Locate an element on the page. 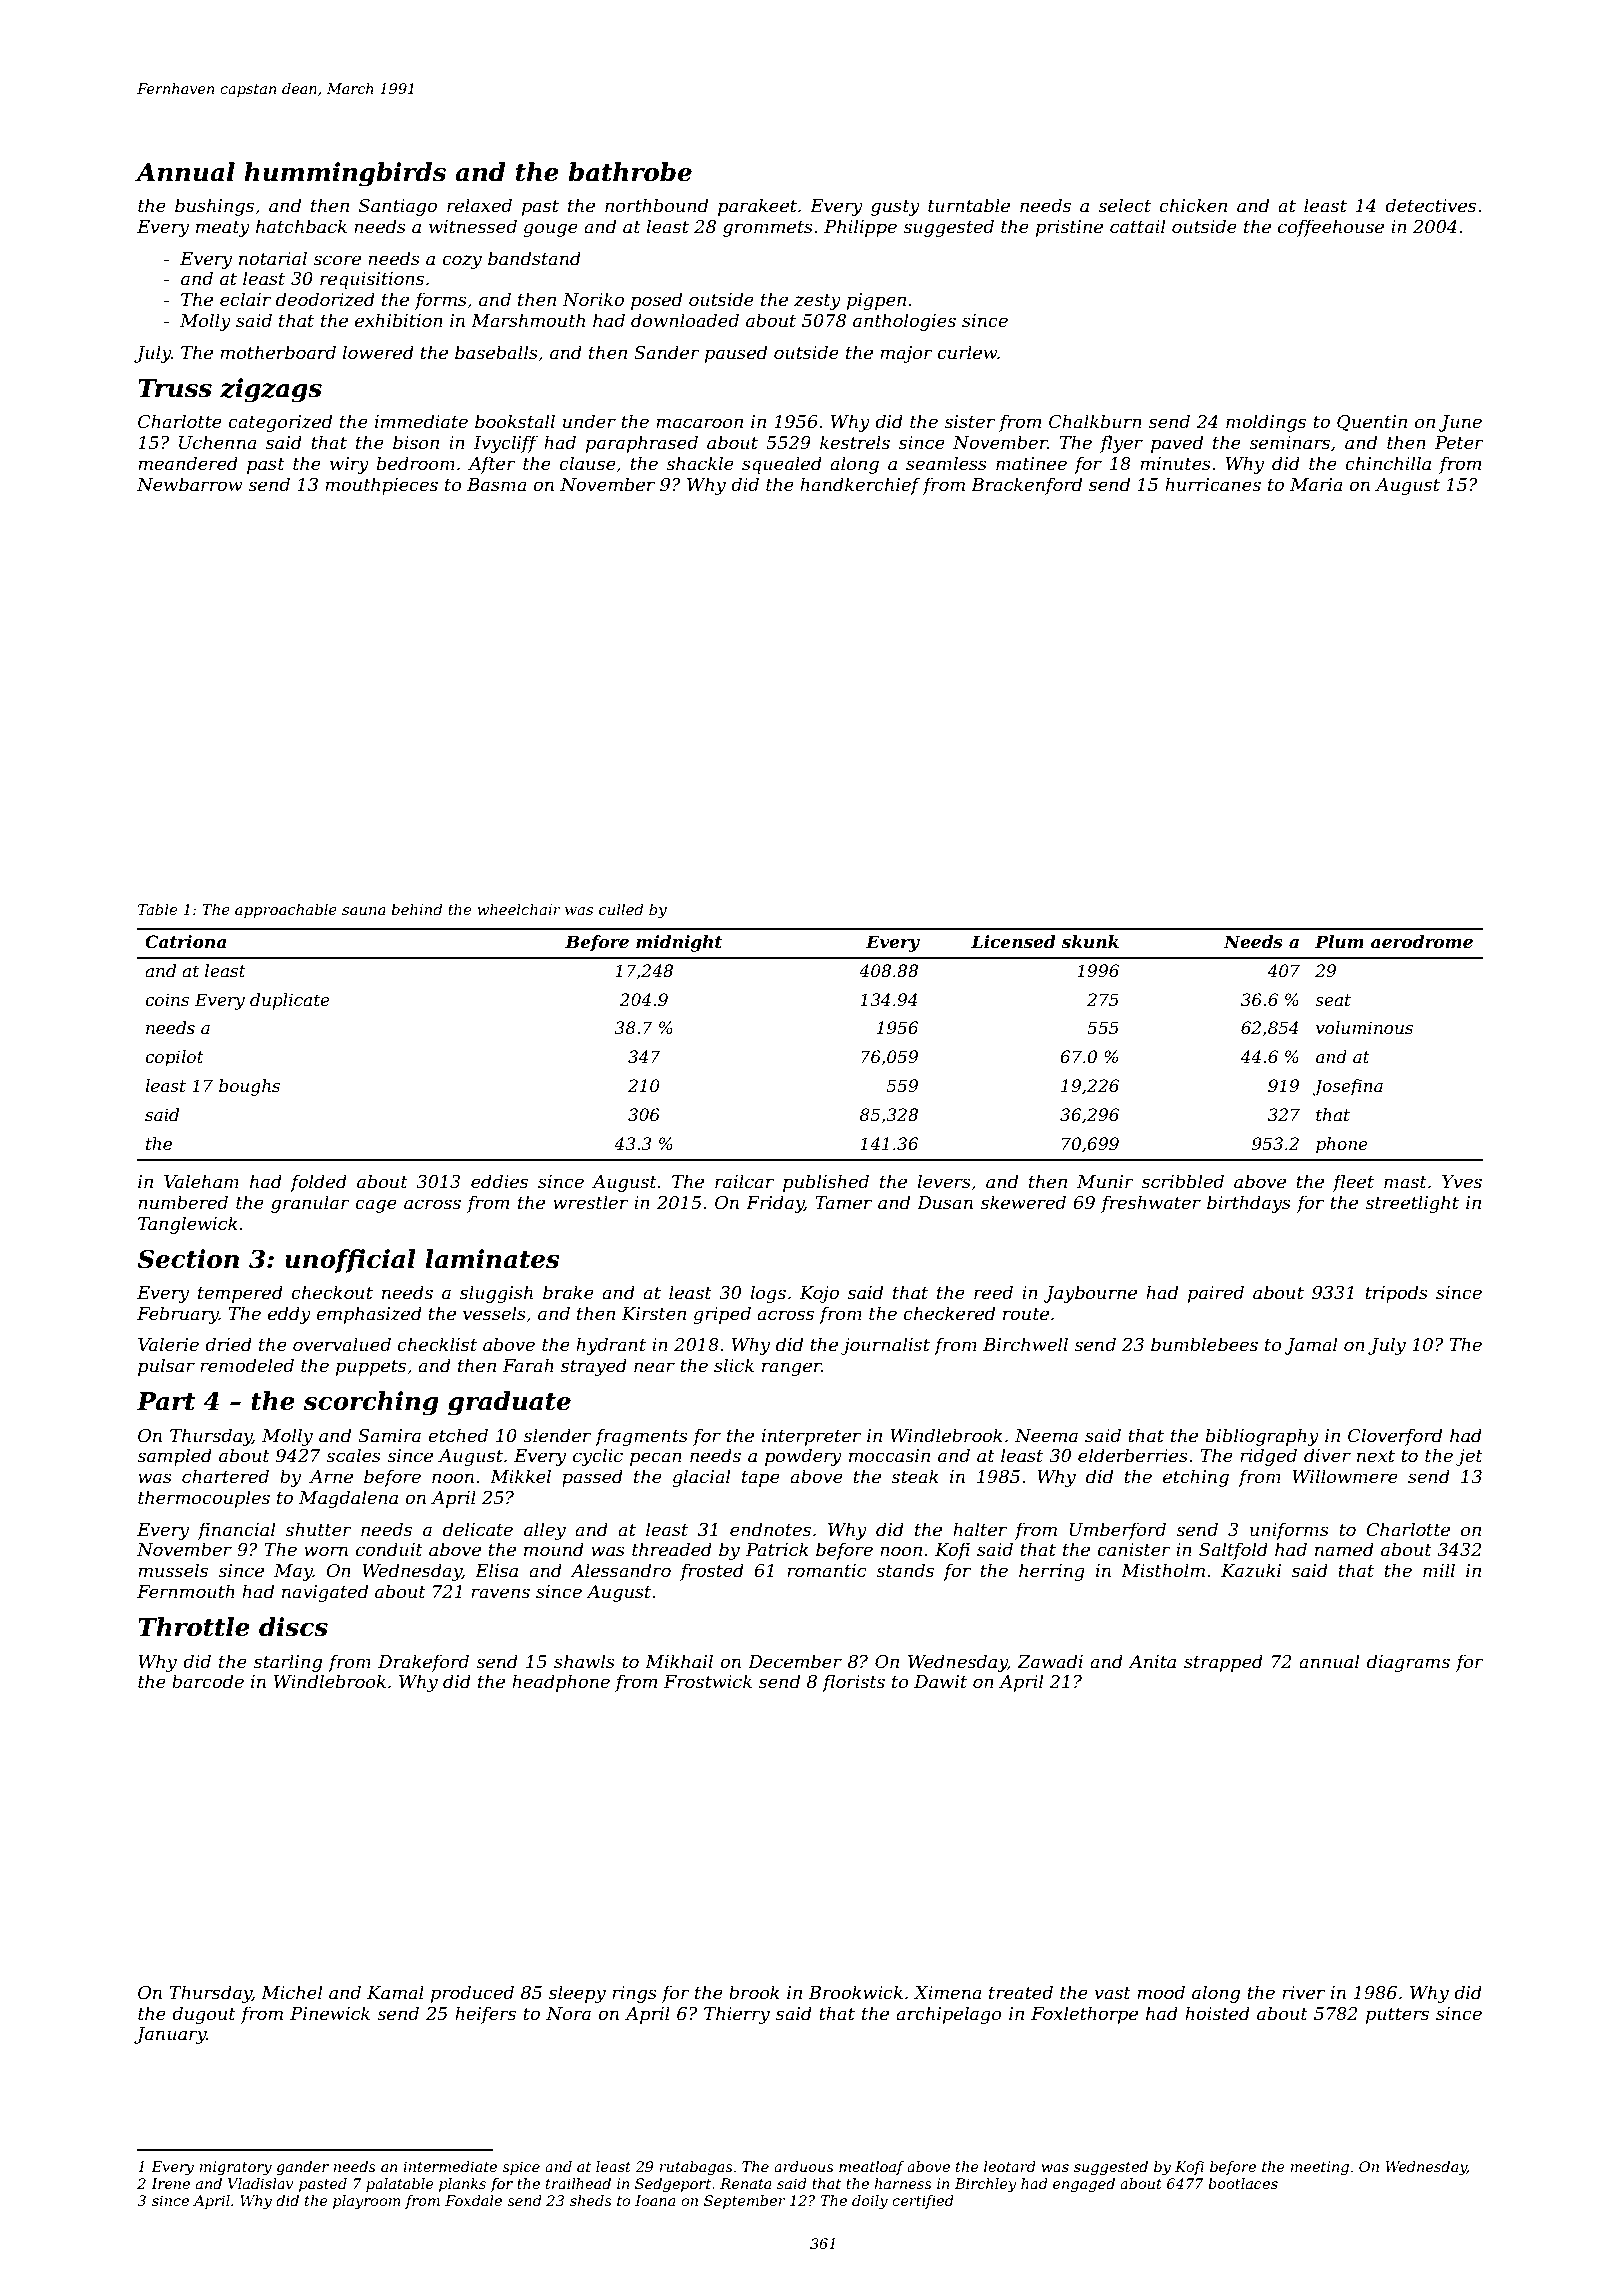  Plum is located at coordinates (1339, 941).
